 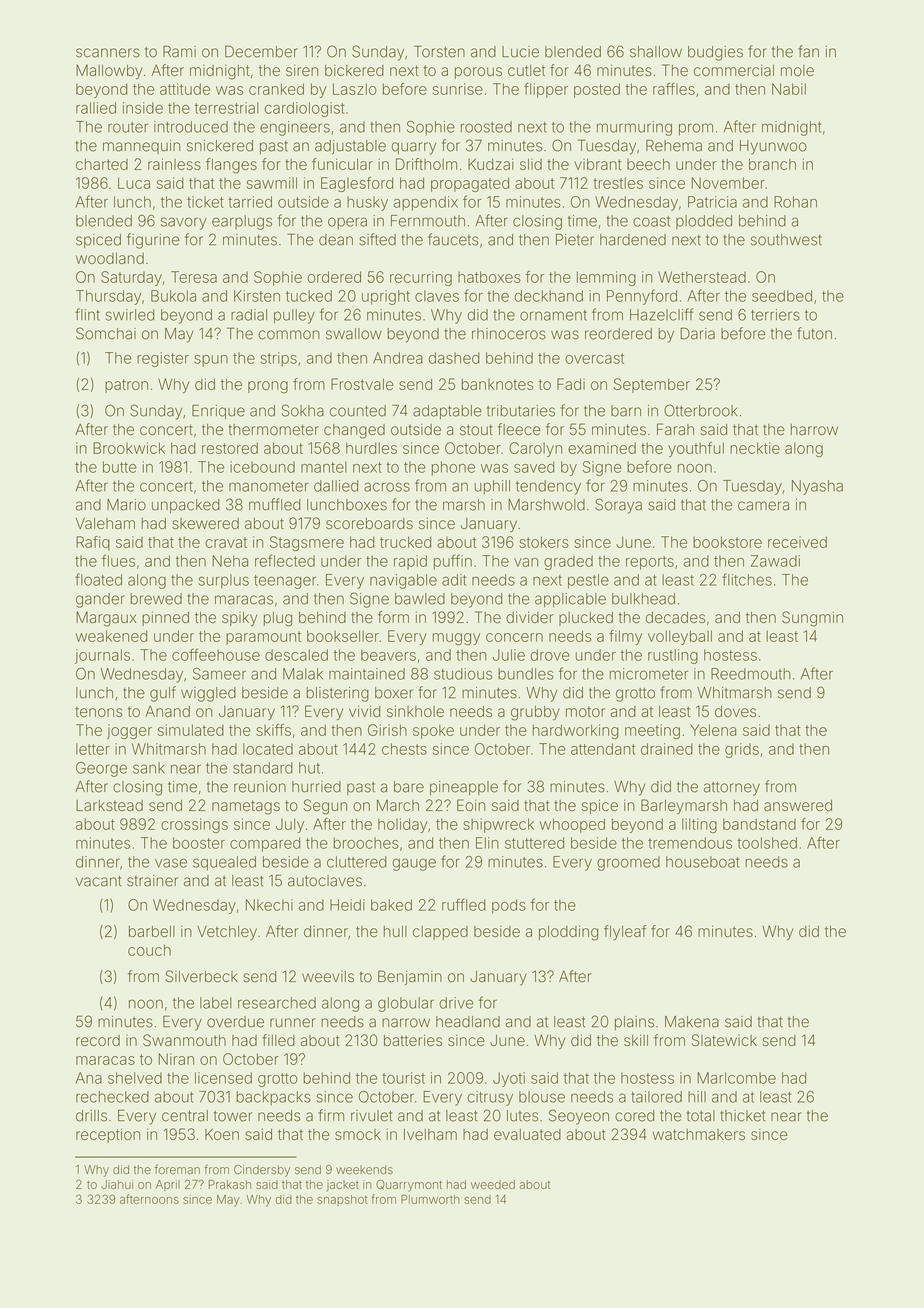 I want to click on unpacked, so click(x=186, y=506).
